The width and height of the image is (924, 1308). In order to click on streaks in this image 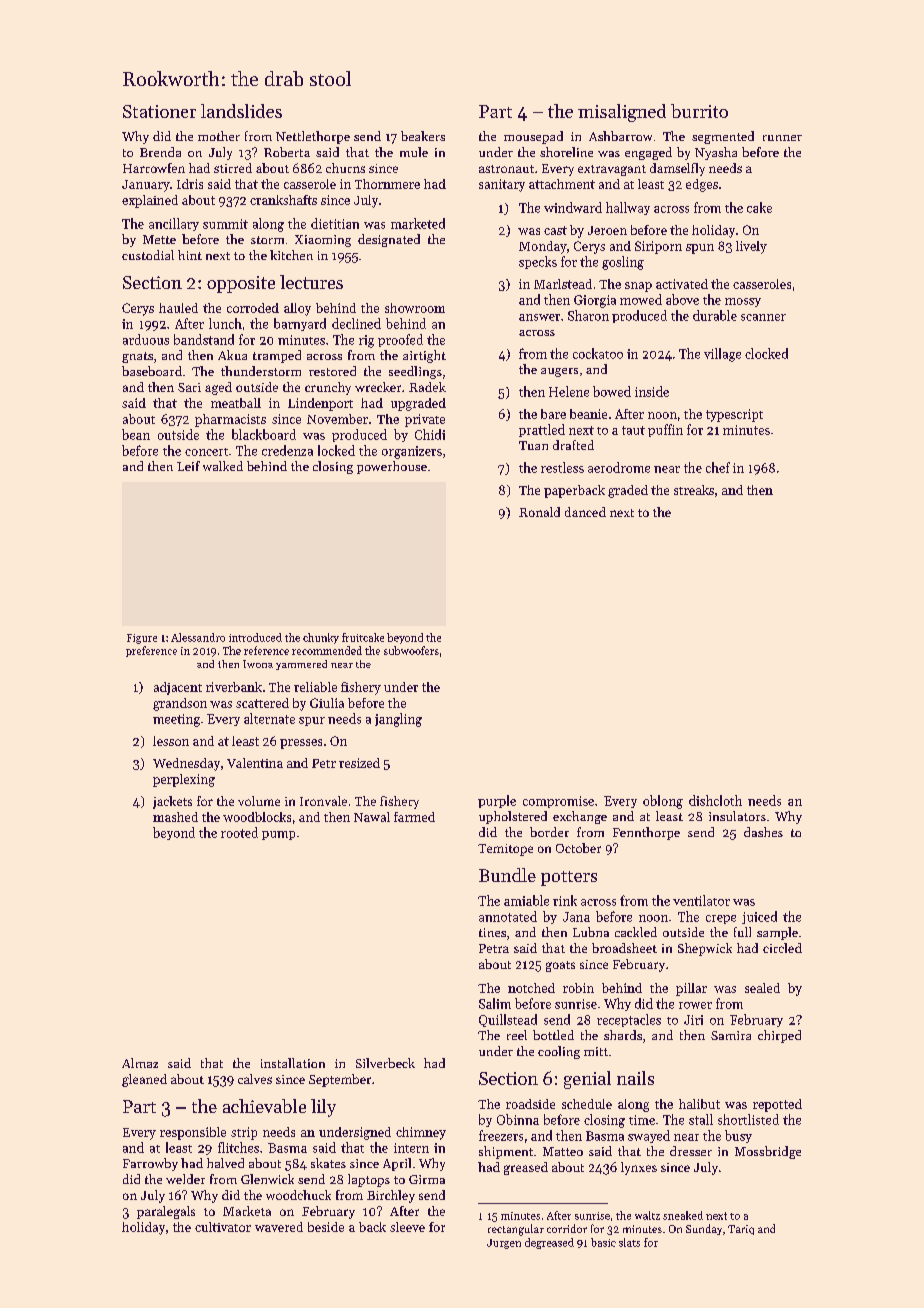, I will do `click(694, 490)`.
